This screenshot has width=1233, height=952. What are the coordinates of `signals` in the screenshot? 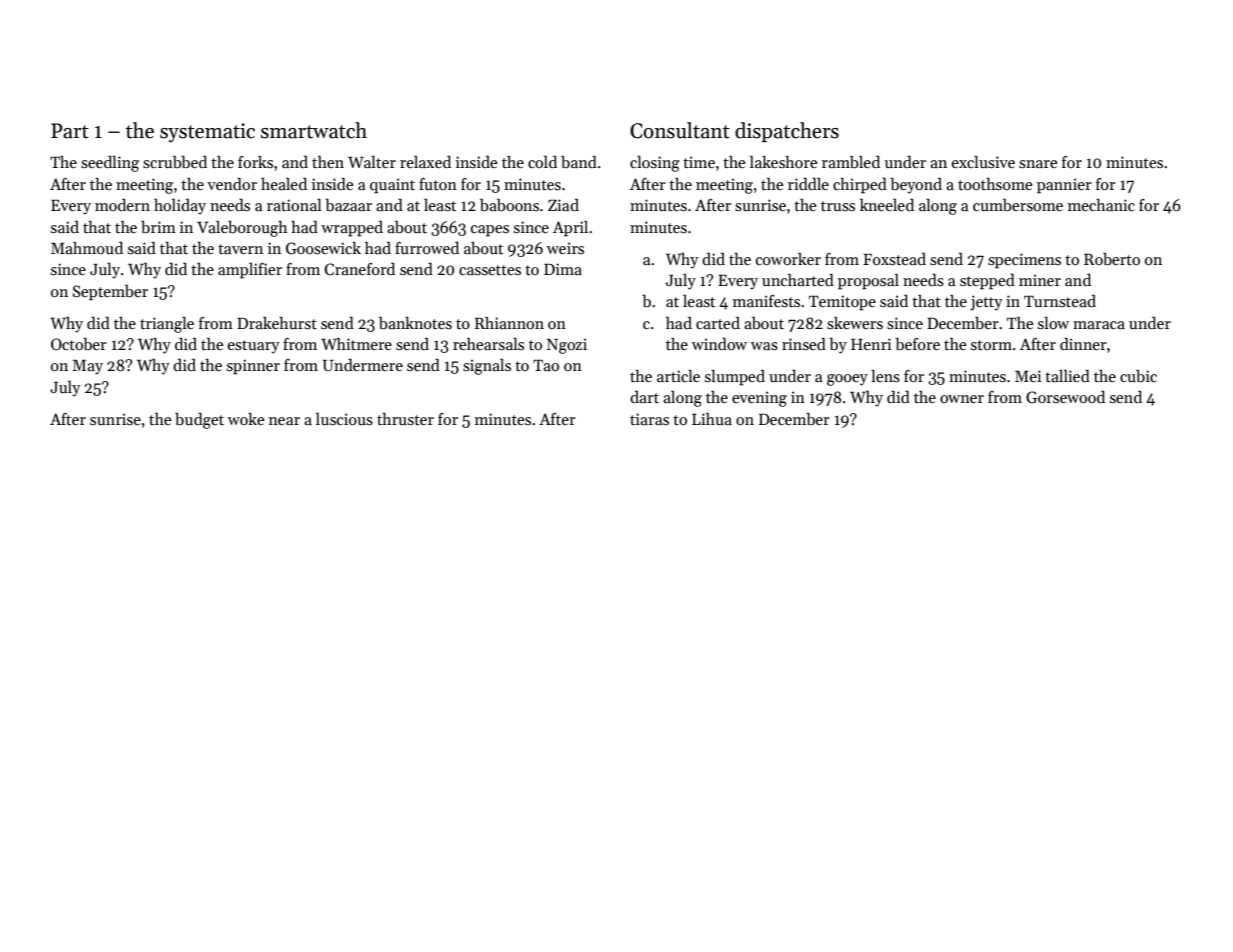 It's located at (487, 367).
